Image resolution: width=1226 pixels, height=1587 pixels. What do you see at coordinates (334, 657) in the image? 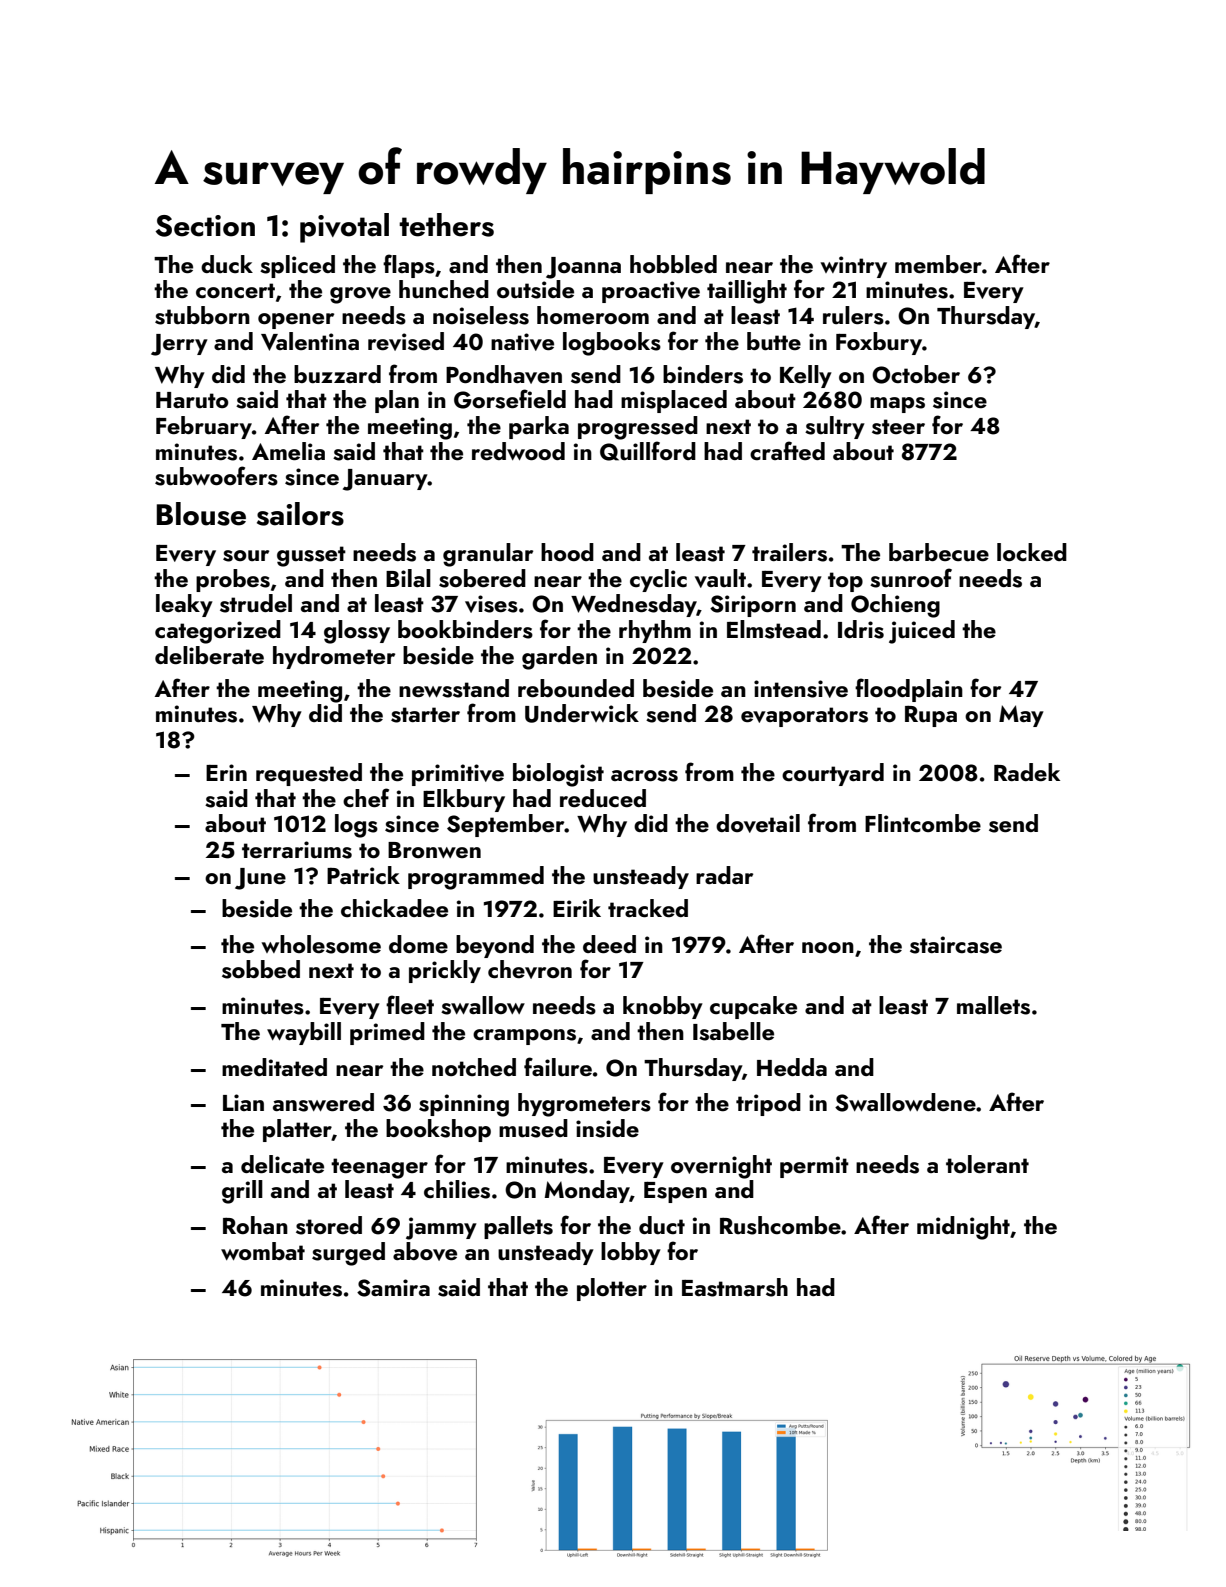
I see `hydrometer` at bounding box center [334, 657].
